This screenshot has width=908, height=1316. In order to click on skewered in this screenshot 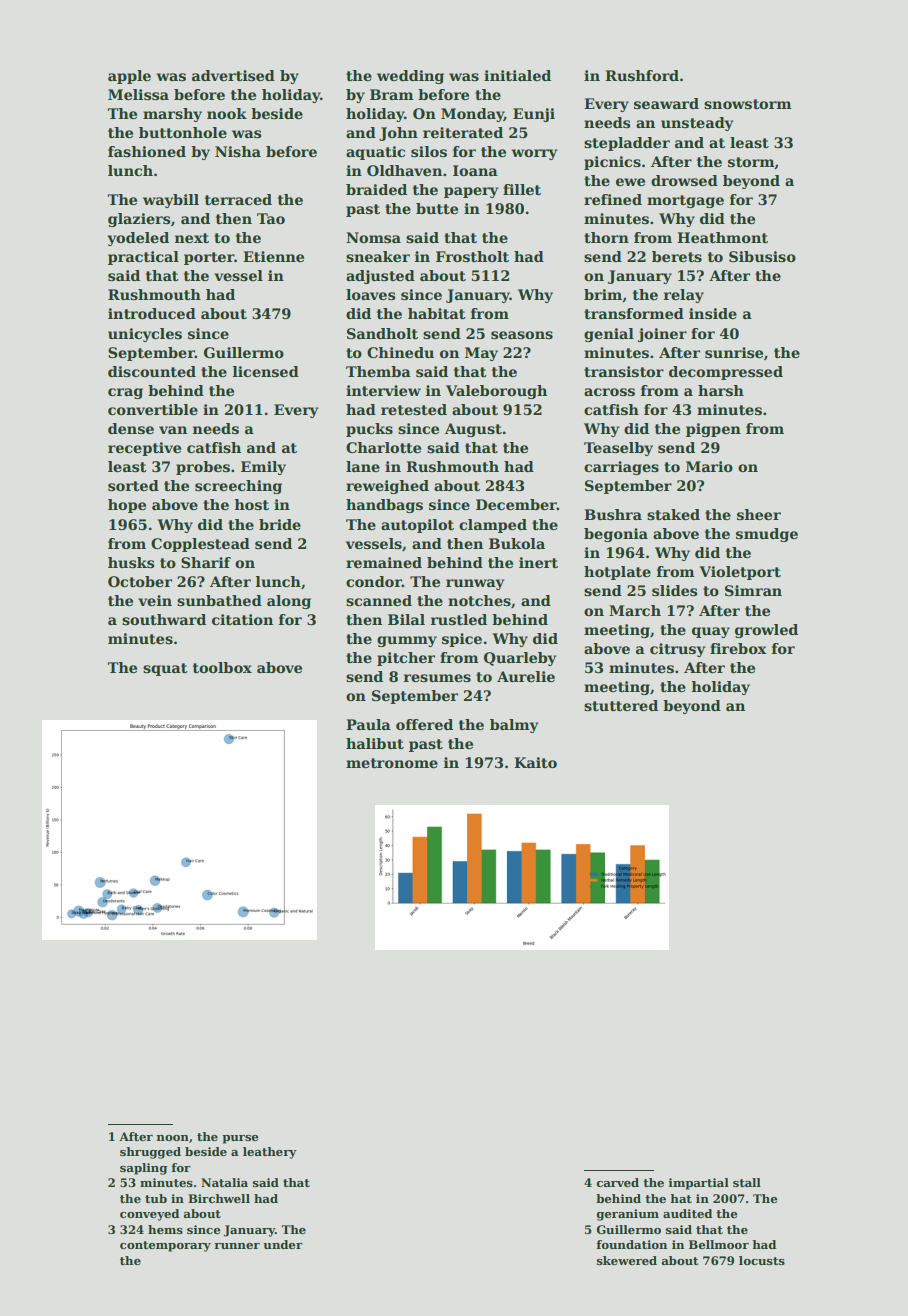, I will do `click(627, 1260)`.
